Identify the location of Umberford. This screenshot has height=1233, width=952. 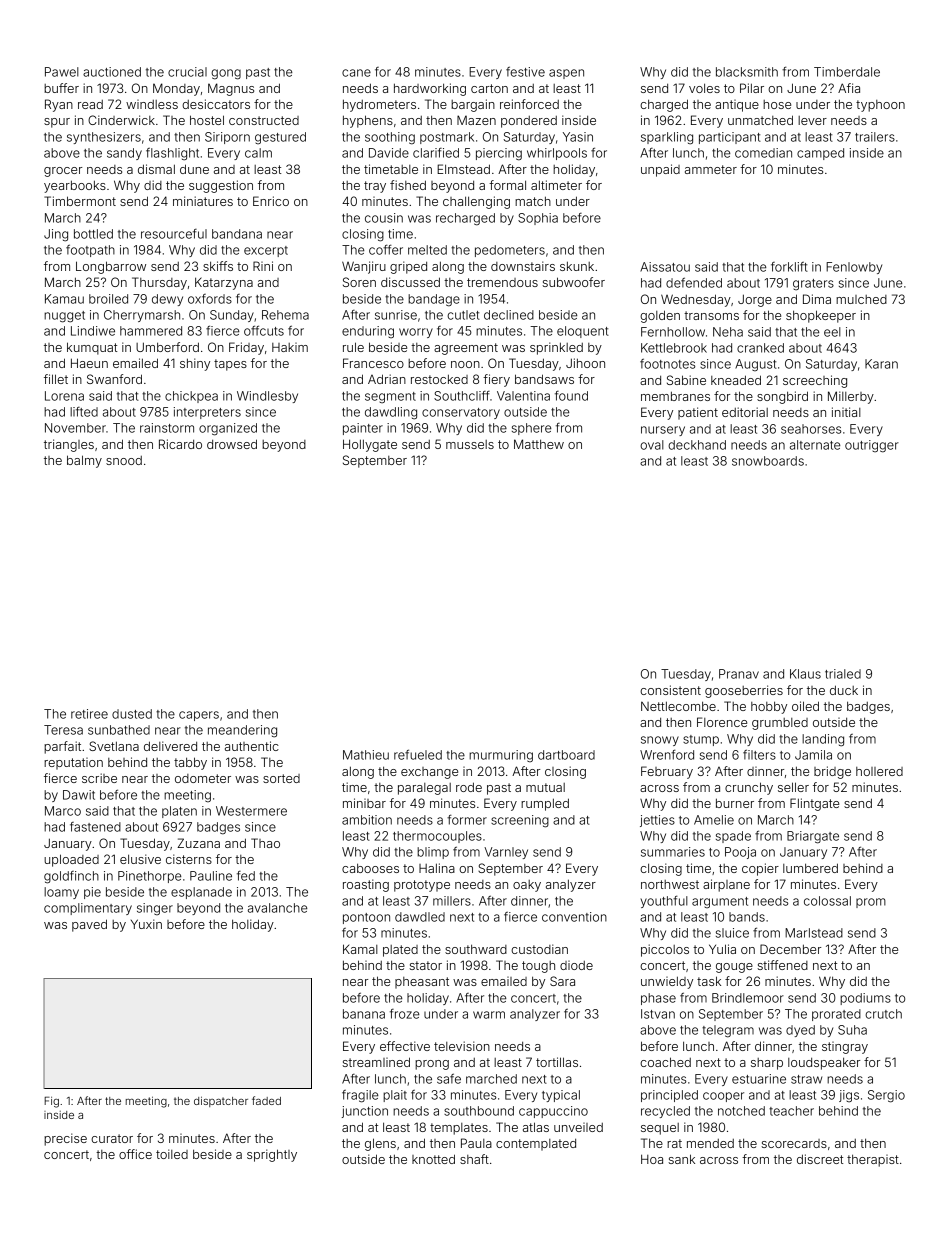
(167, 347).
